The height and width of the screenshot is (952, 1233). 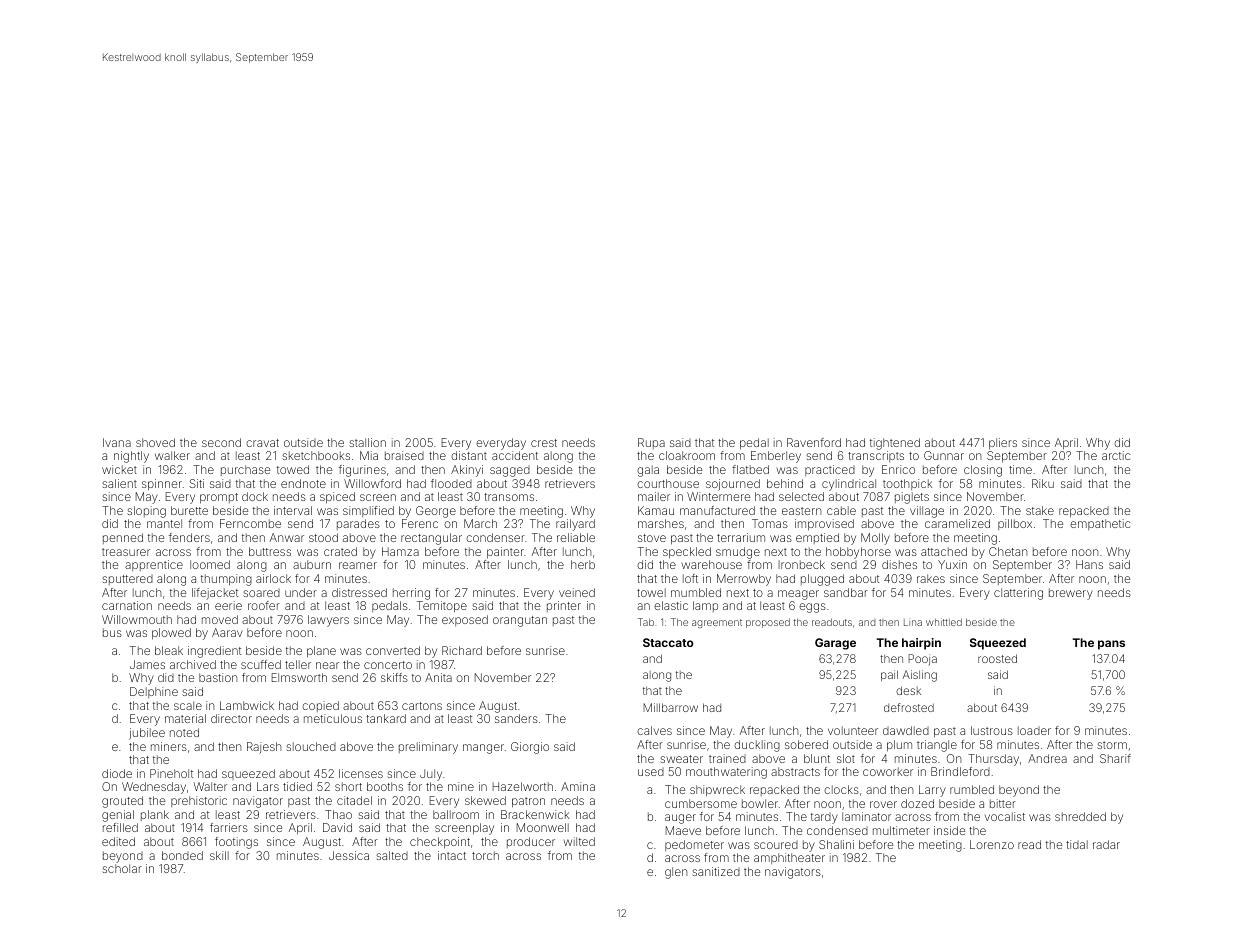 What do you see at coordinates (119, 483) in the screenshot?
I see `salient` at bounding box center [119, 483].
